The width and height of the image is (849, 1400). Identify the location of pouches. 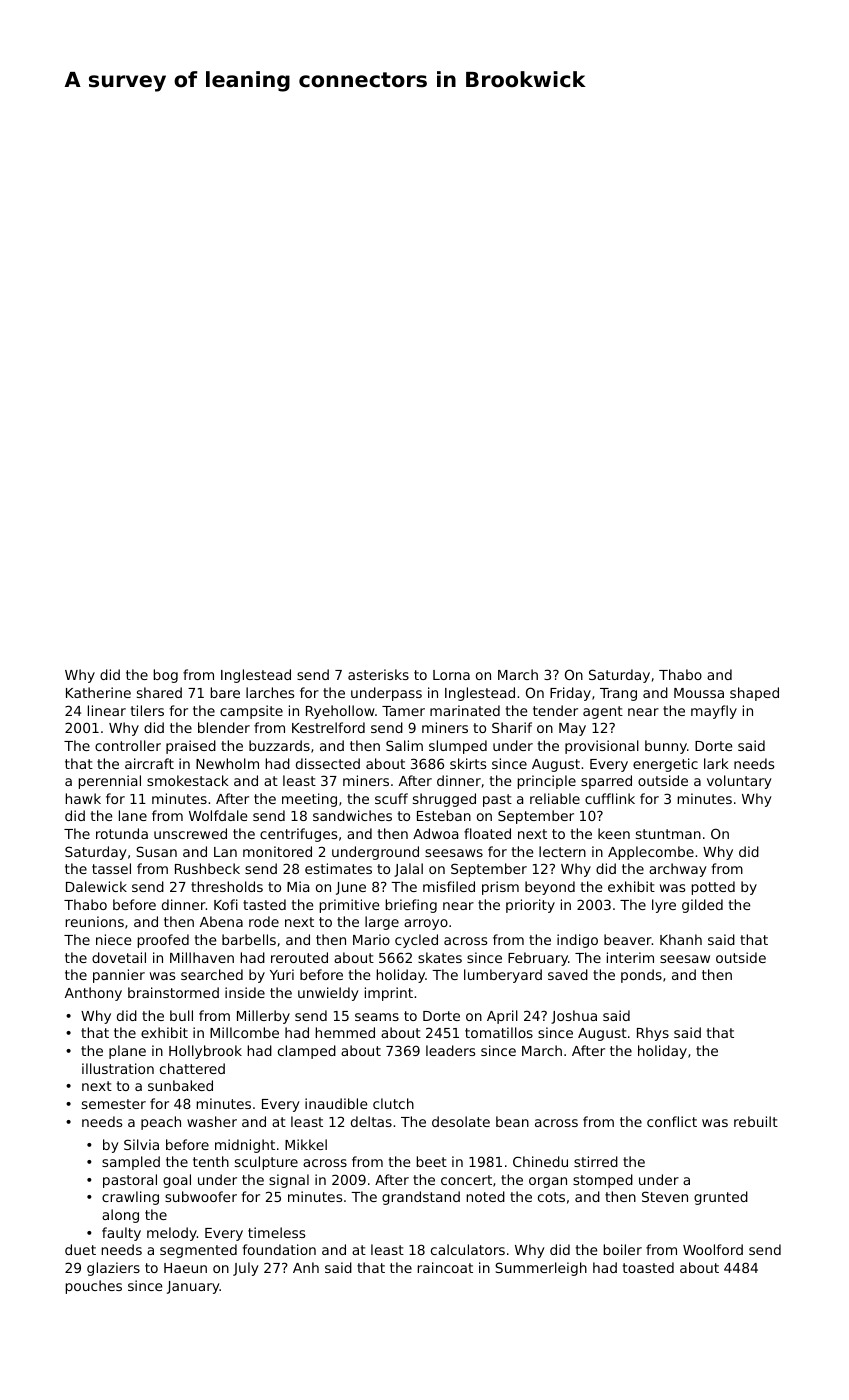
(93, 1287).
